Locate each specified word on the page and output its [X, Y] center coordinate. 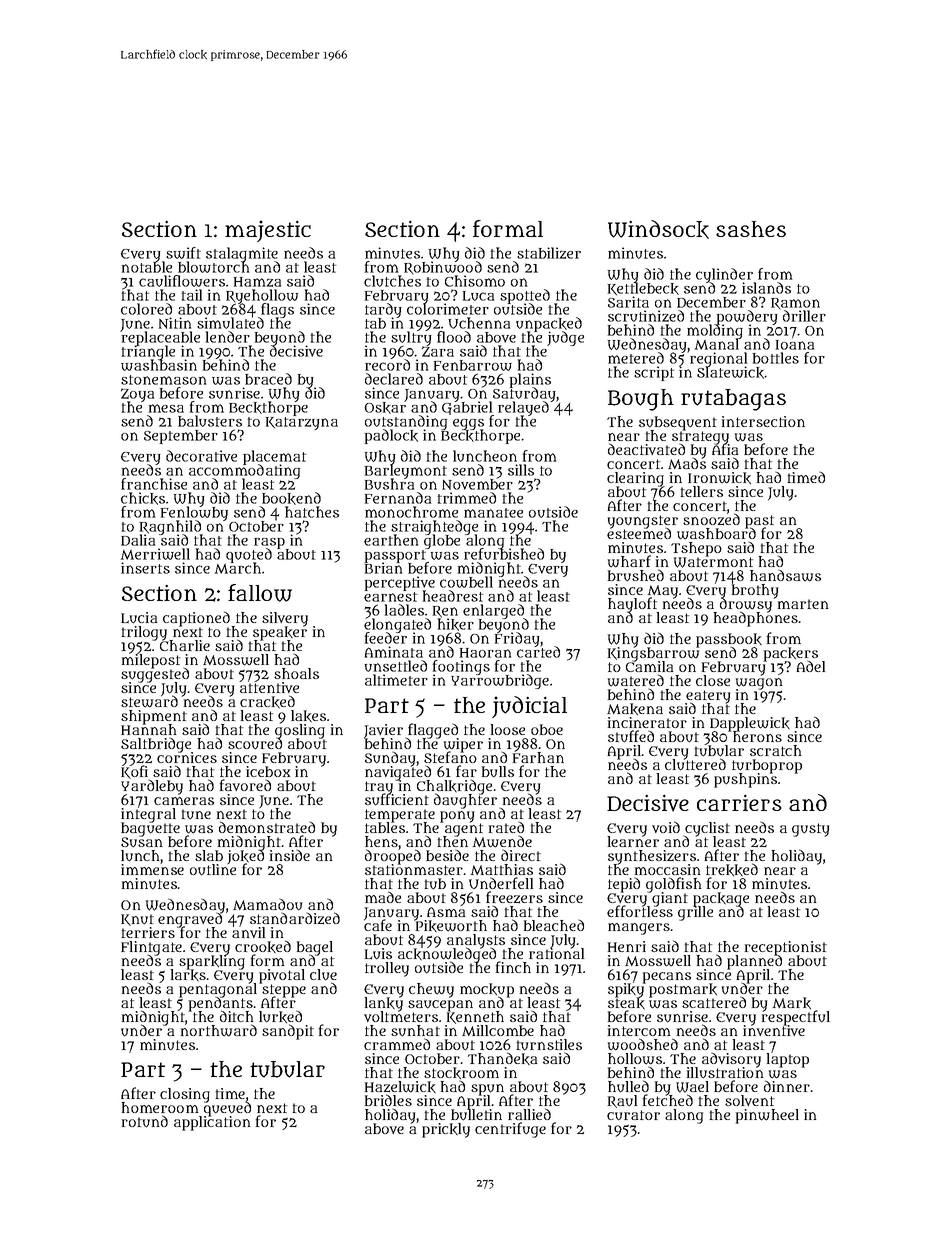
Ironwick [719, 478]
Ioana [795, 345]
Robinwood [443, 268]
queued [227, 1109]
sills [521, 470]
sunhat [415, 1031]
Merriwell [155, 554]
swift [183, 253]
